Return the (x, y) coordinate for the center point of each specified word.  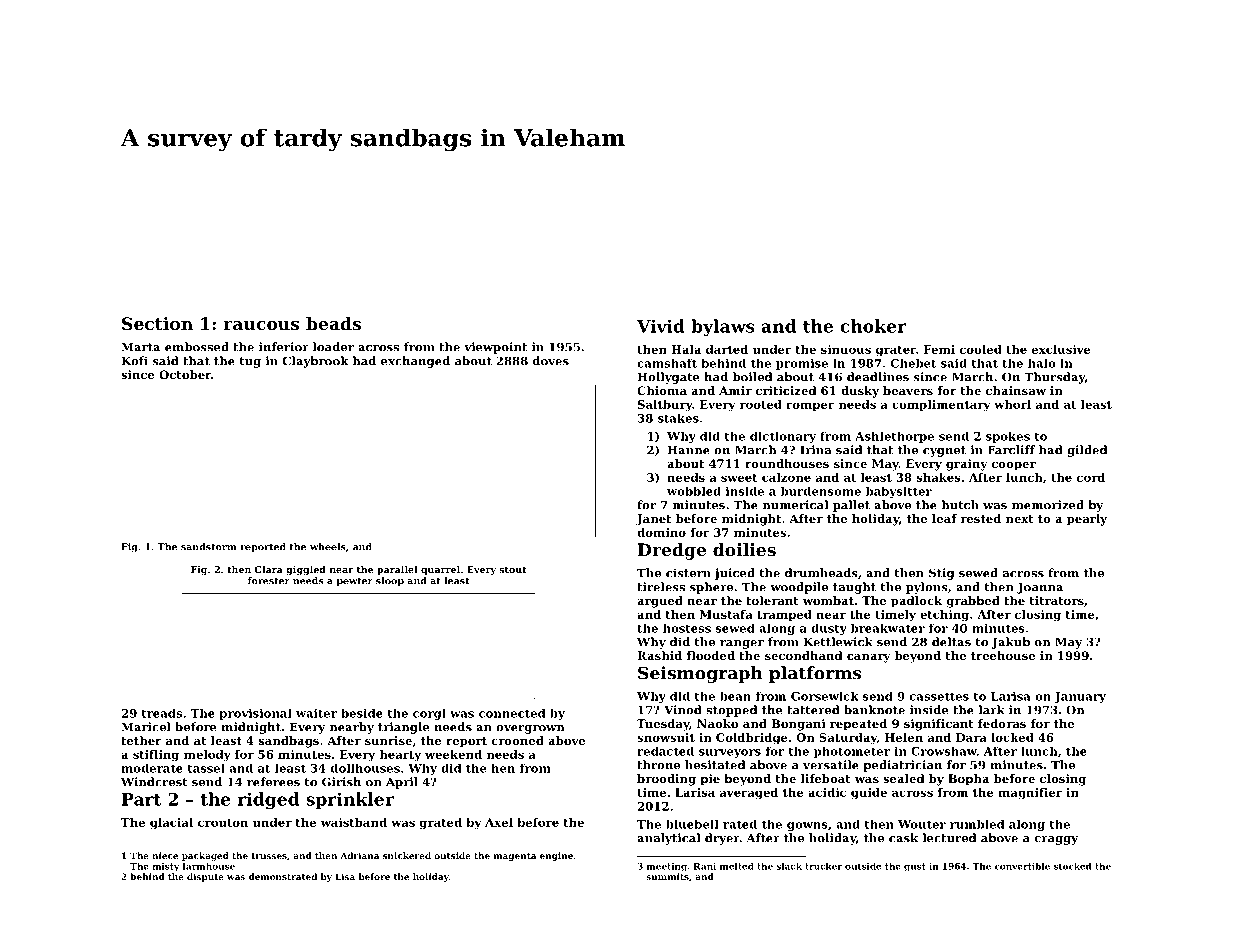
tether (141, 740)
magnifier (1030, 794)
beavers (908, 390)
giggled (306, 570)
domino (661, 532)
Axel (499, 822)
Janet (653, 520)
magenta (515, 857)
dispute (205, 877)
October (185, 374)
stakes (678, 418)
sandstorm (208, 547)
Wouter (922, 824)
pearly (1087, 520)
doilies (744, 549)
